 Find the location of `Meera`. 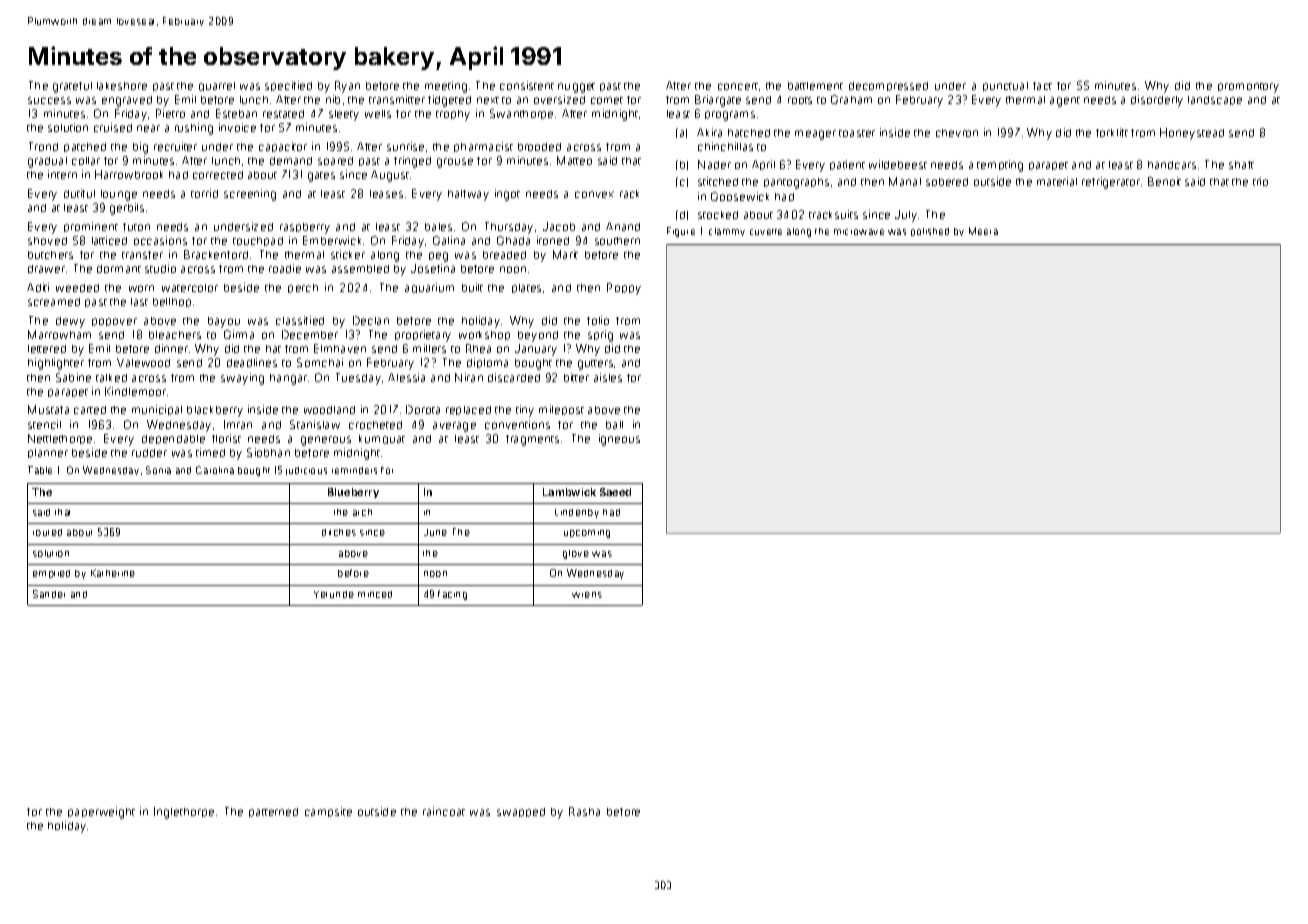

Meera is located at coordinates (983, 231).
